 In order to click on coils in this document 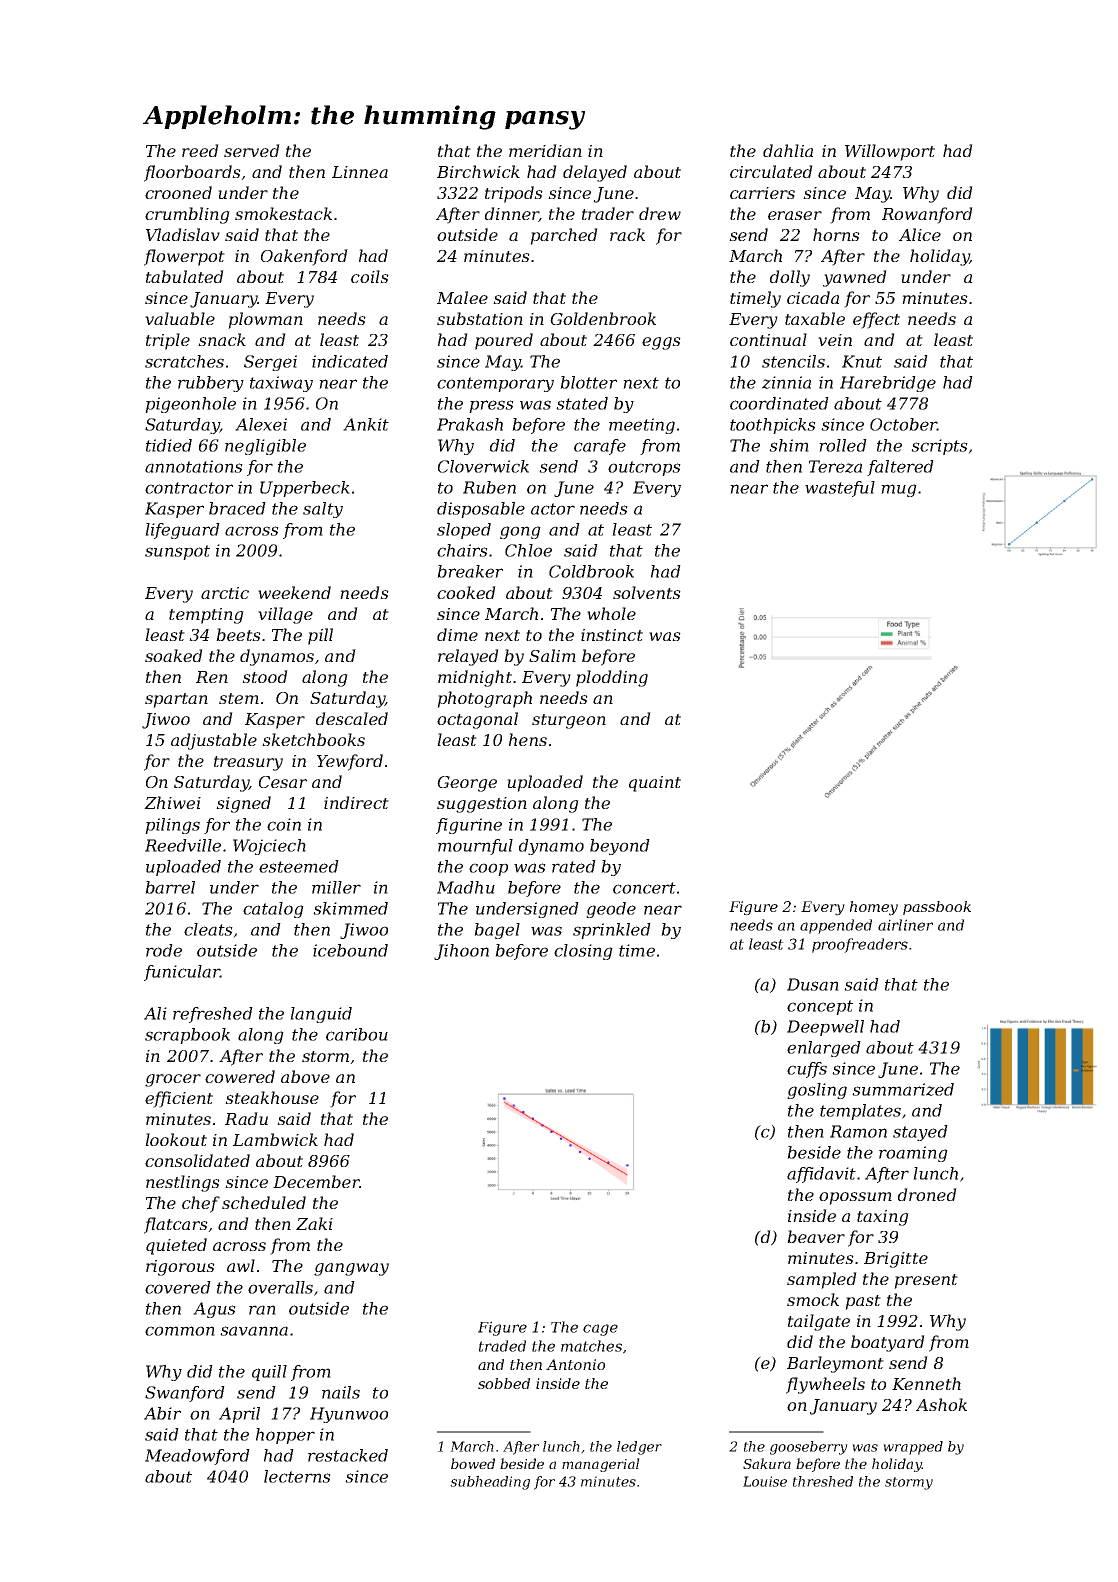, I will do `click(370, 276)`.
